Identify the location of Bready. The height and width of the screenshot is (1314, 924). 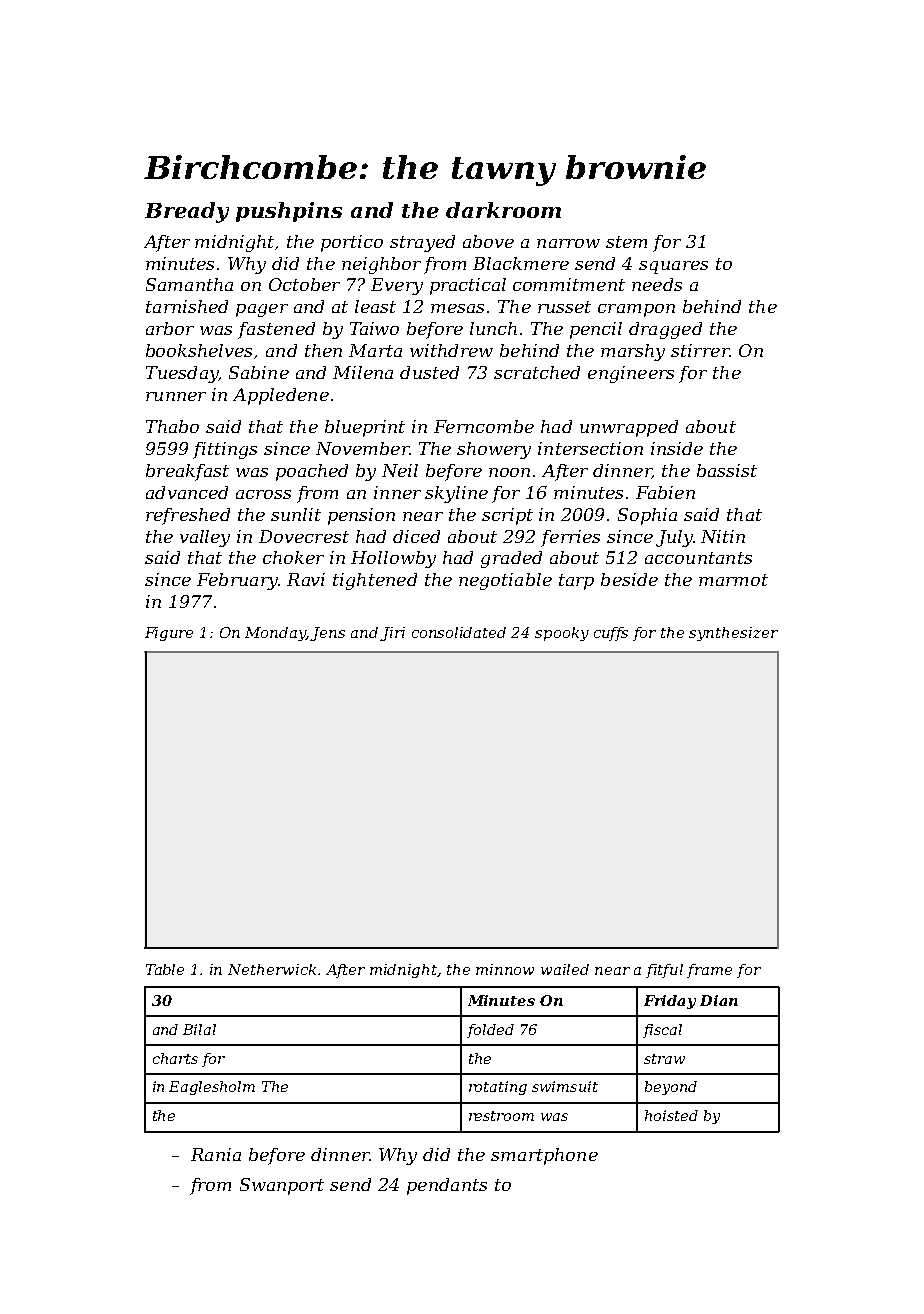
(187, 212).
